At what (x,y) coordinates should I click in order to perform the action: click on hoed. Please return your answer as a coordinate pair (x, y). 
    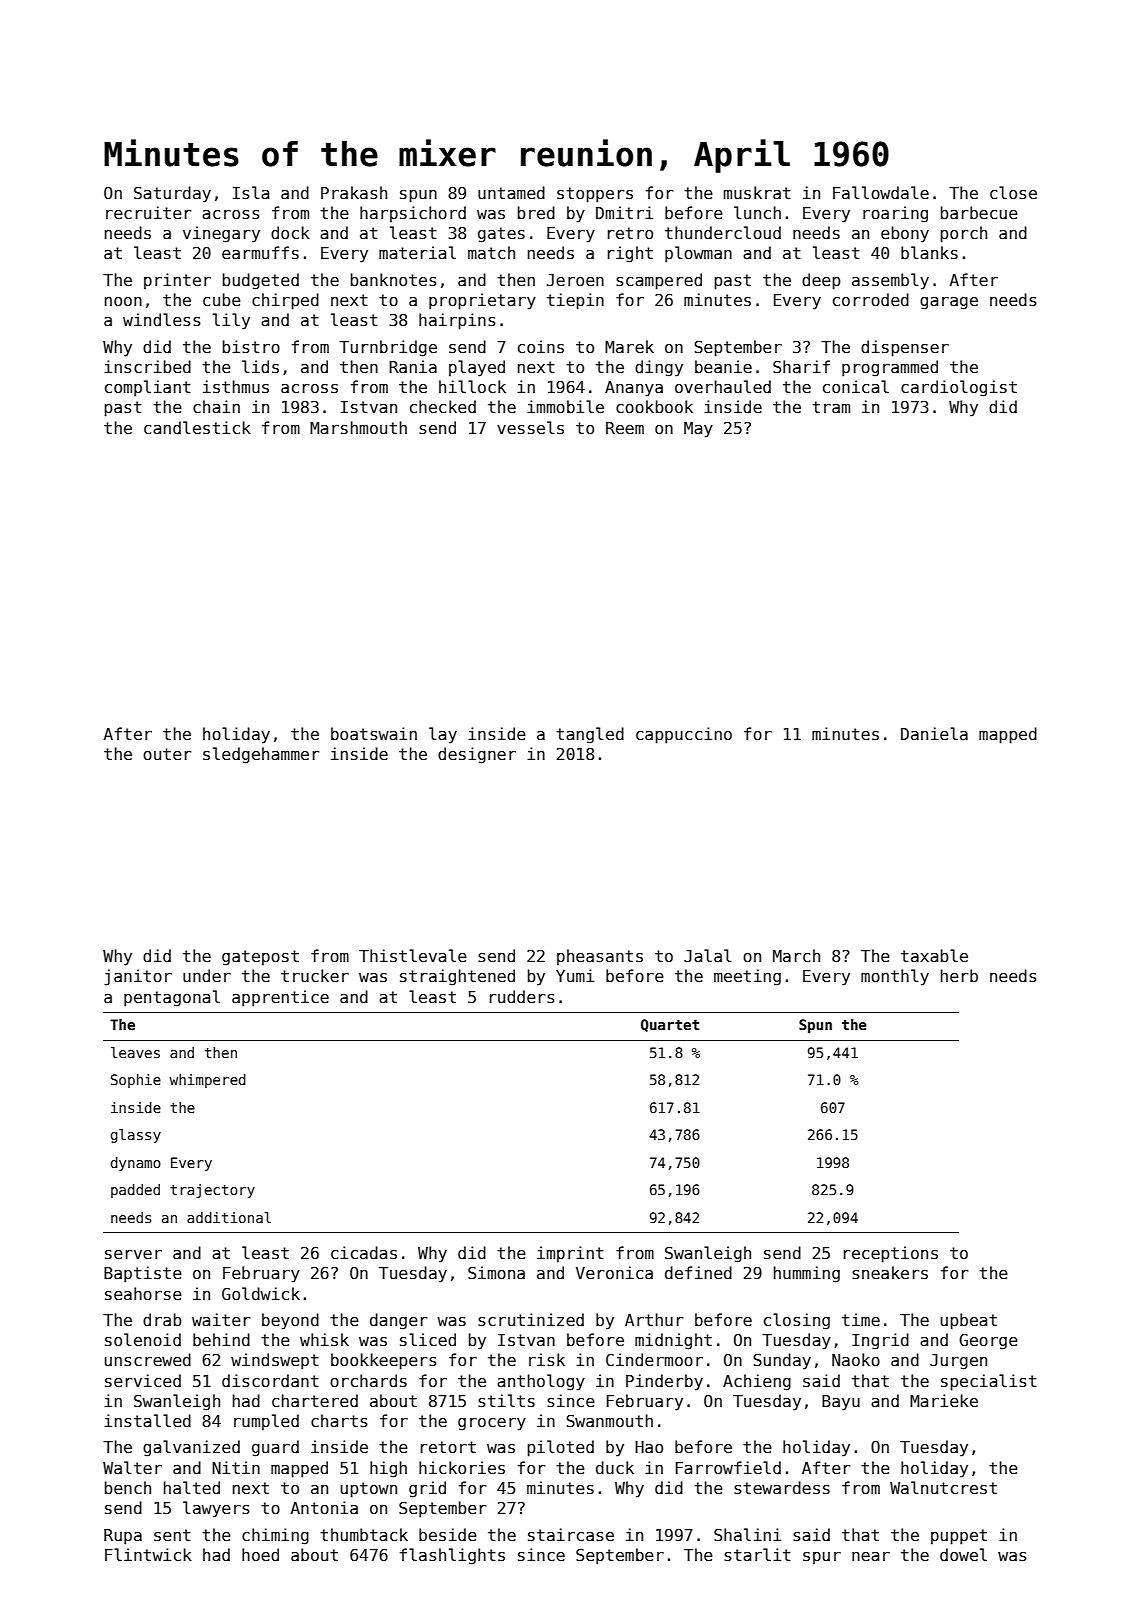
    Looking at the image, I should click on (260, 1554).
